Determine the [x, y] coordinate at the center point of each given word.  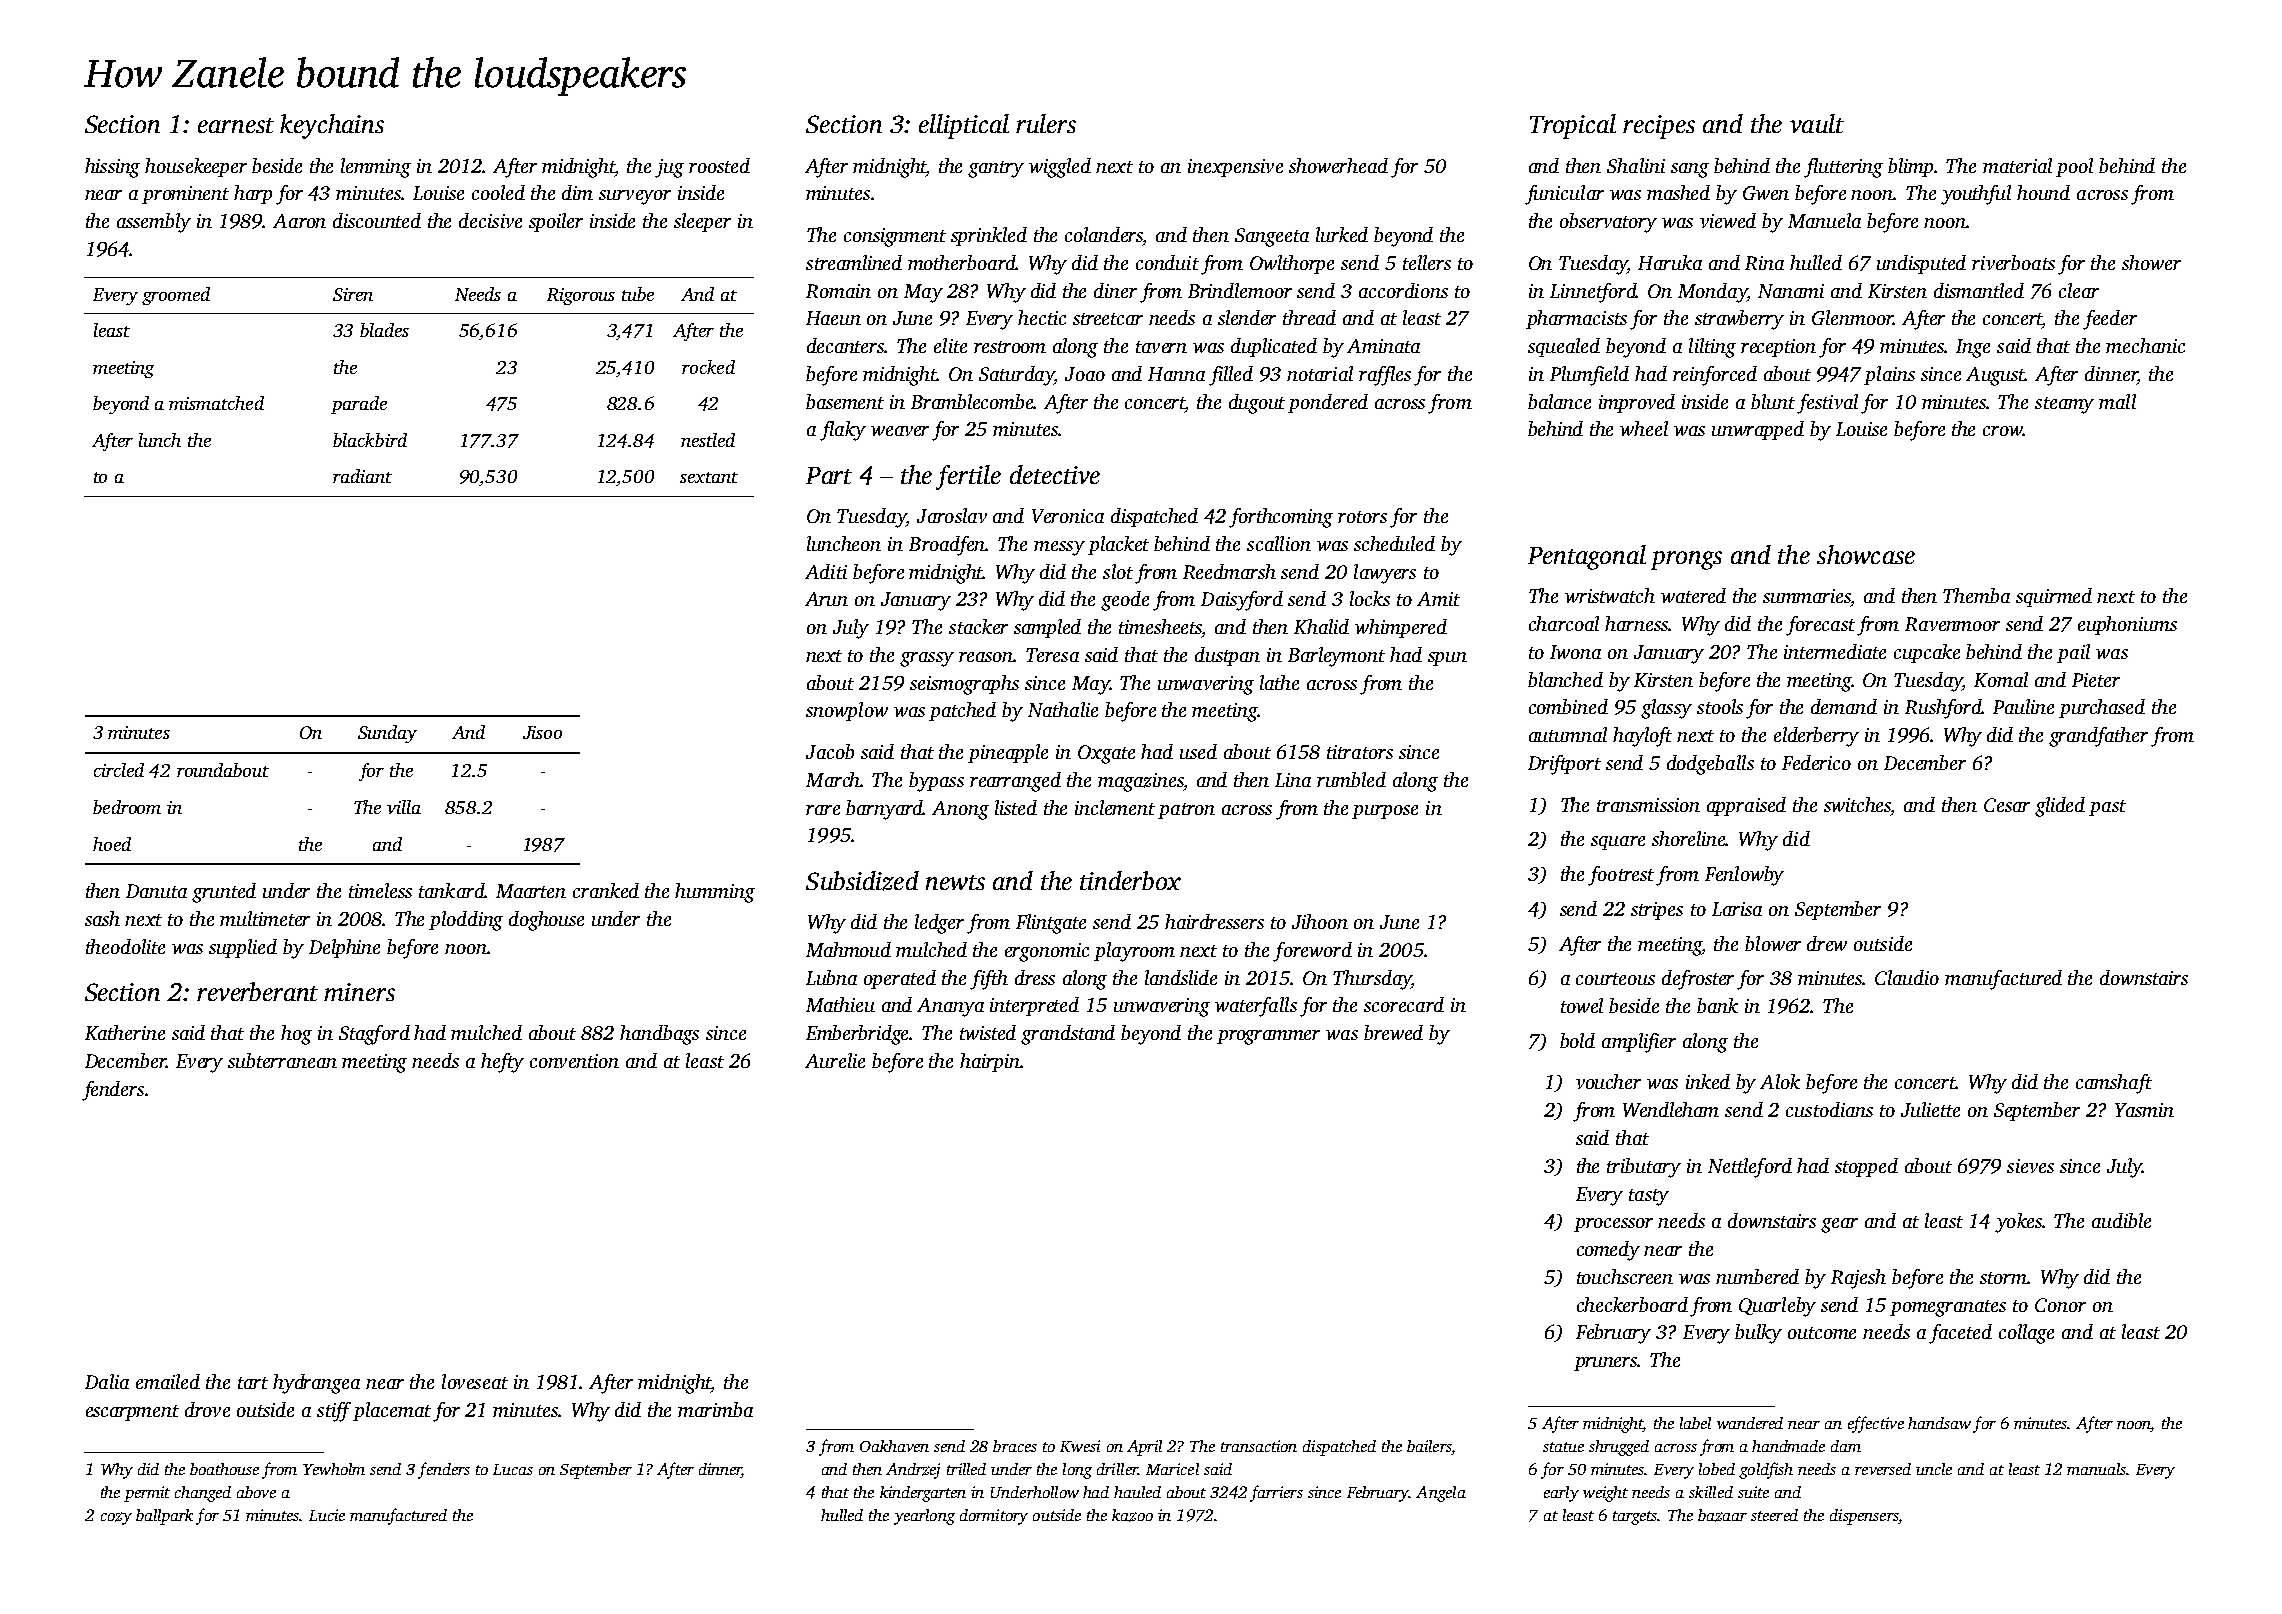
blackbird [370, 440]
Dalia [107, 1381]
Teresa [1052, 655]
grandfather [2098, 737]
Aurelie [835, 1060]
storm [2004, 1278]
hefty [502, 1063]
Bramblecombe [973, 401]
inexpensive [1235, 168]
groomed [176, 296]
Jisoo [542, 732]
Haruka [1670, 262]
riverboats [2013, 262]
